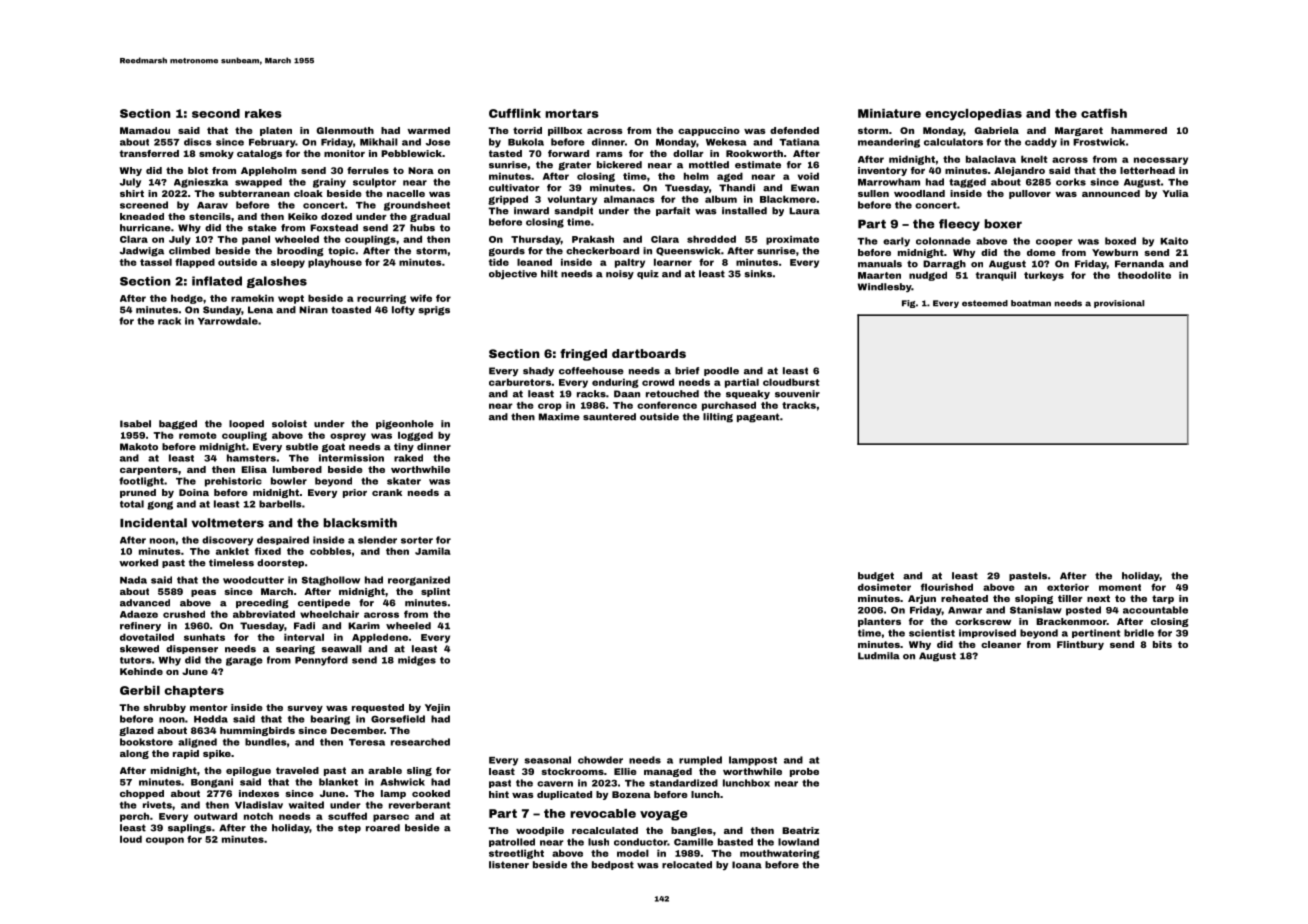  I want to click on blacksmith, so click(360, 523).
